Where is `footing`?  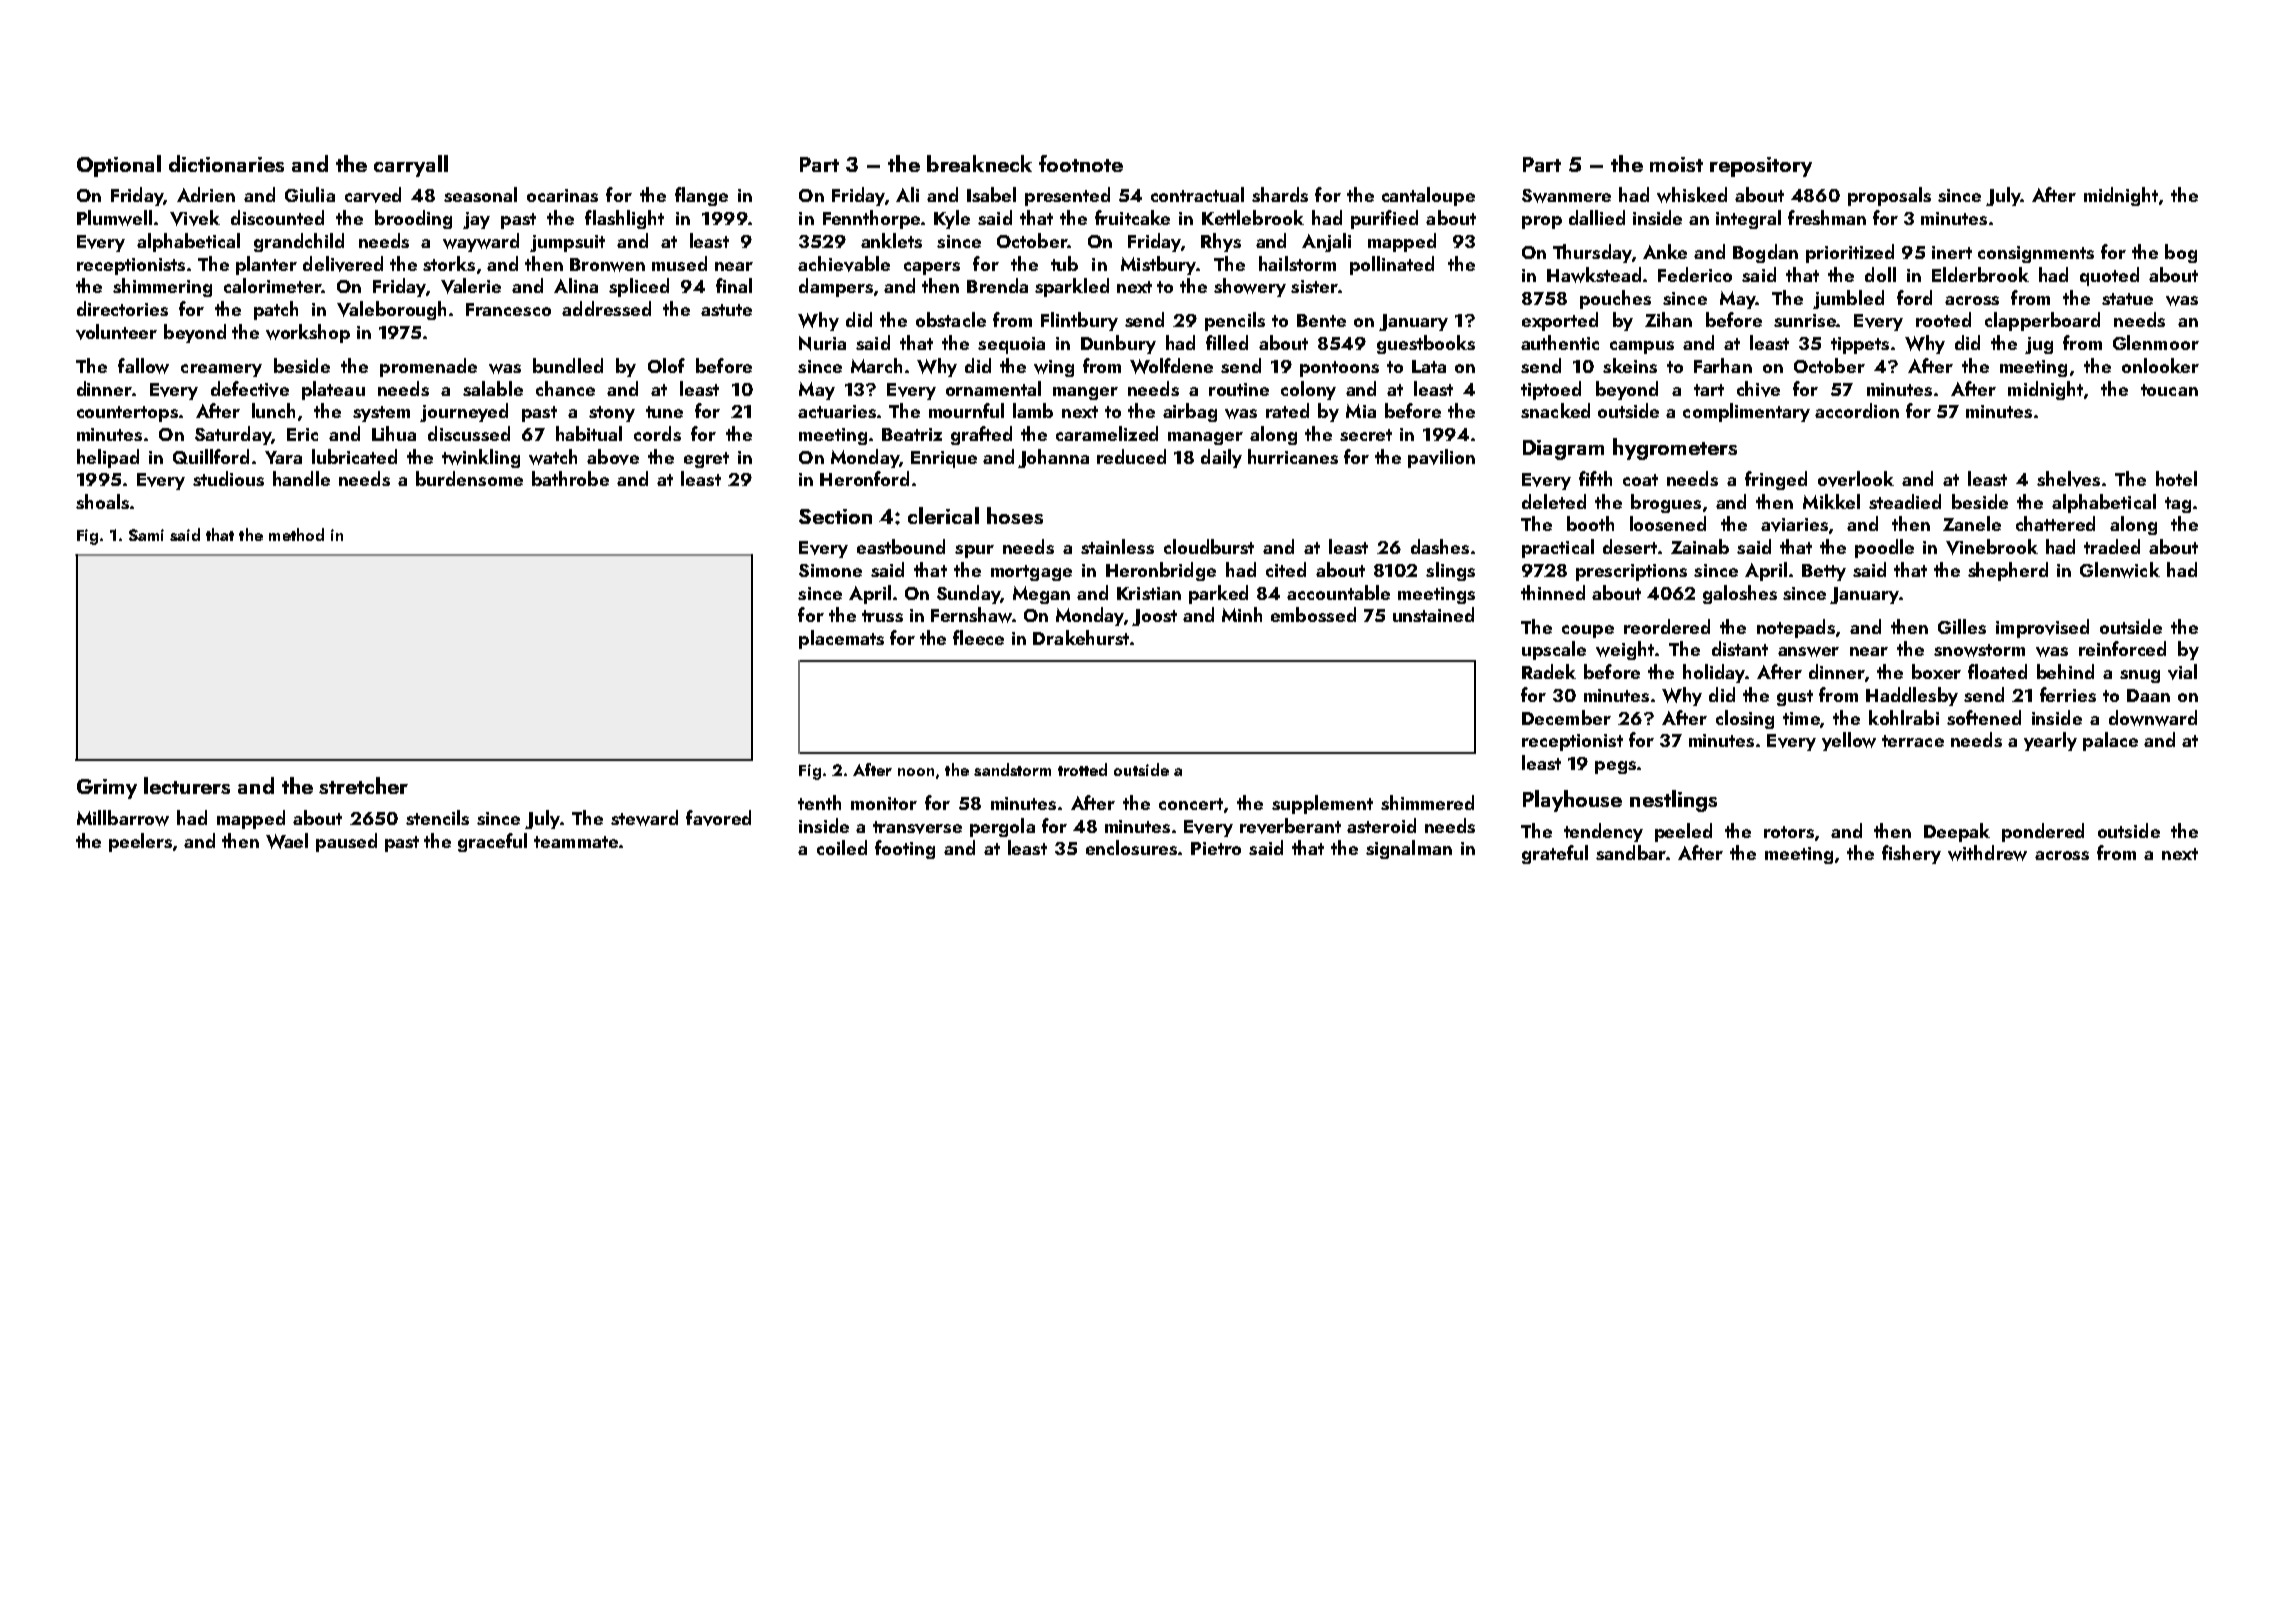
footing is located at coordinates (905, 849).
